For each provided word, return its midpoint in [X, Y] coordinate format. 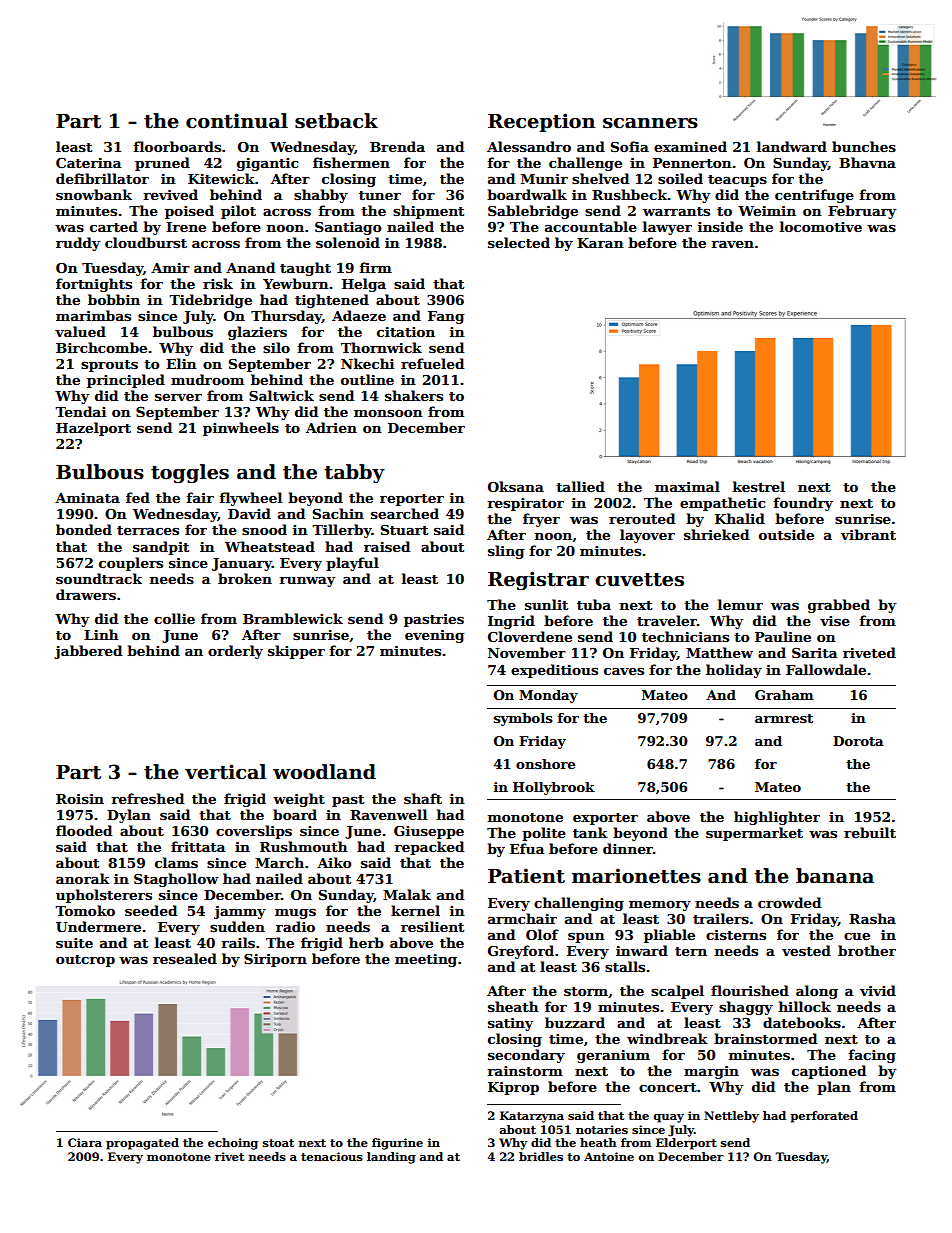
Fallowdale [826, 669]
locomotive [821, 226]
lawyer [667, 228]
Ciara [85, 1142]
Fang [446, 317]
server [178, 397]
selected [519, 242]
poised [189, 212]
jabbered [88, 652]
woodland [324, 772]
